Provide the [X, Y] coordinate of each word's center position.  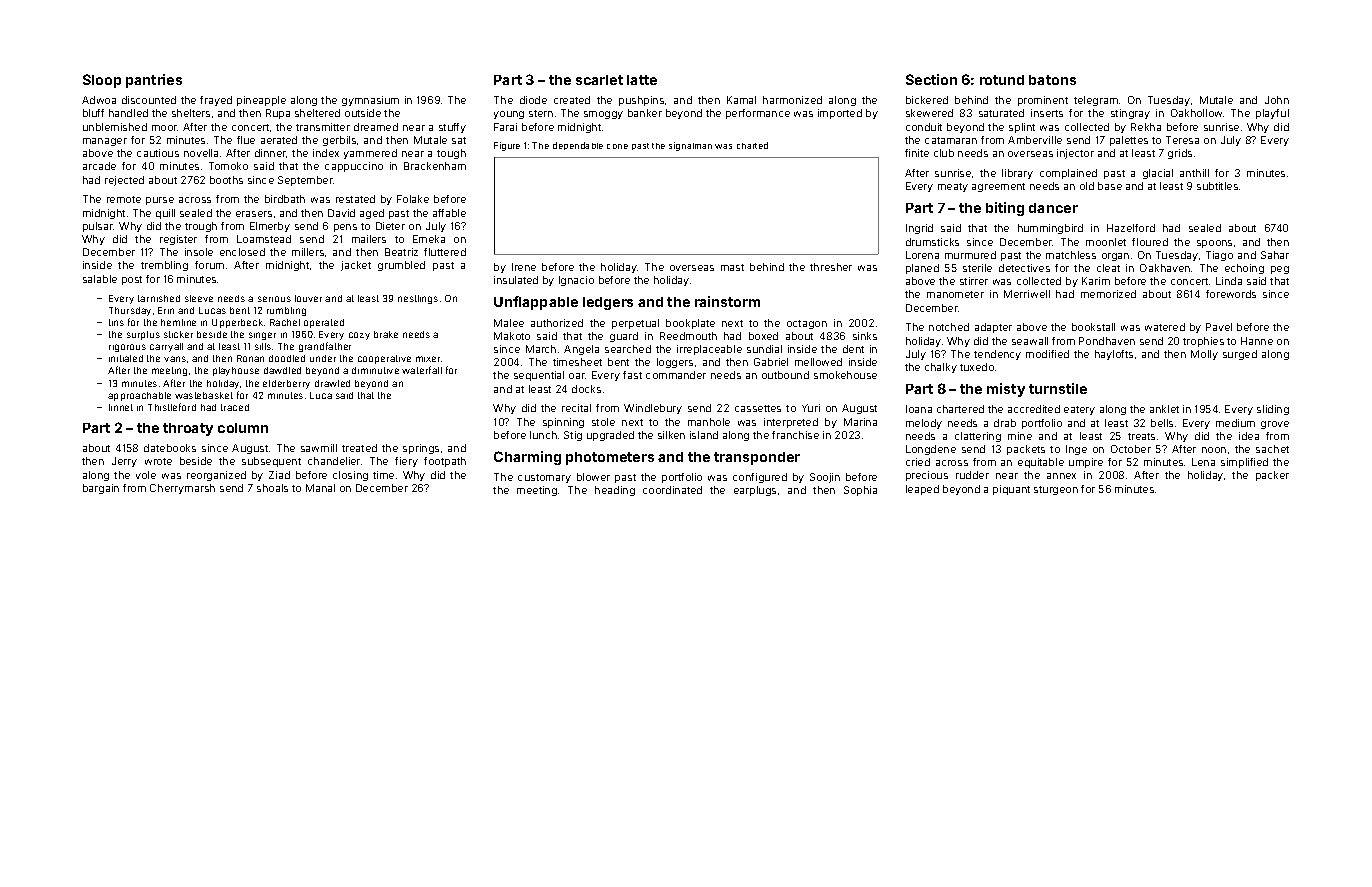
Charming [527, 458]
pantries [154, 81]
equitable [1041, 463]
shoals [272, 488]
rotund [1002, 80]
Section [931, 79]
